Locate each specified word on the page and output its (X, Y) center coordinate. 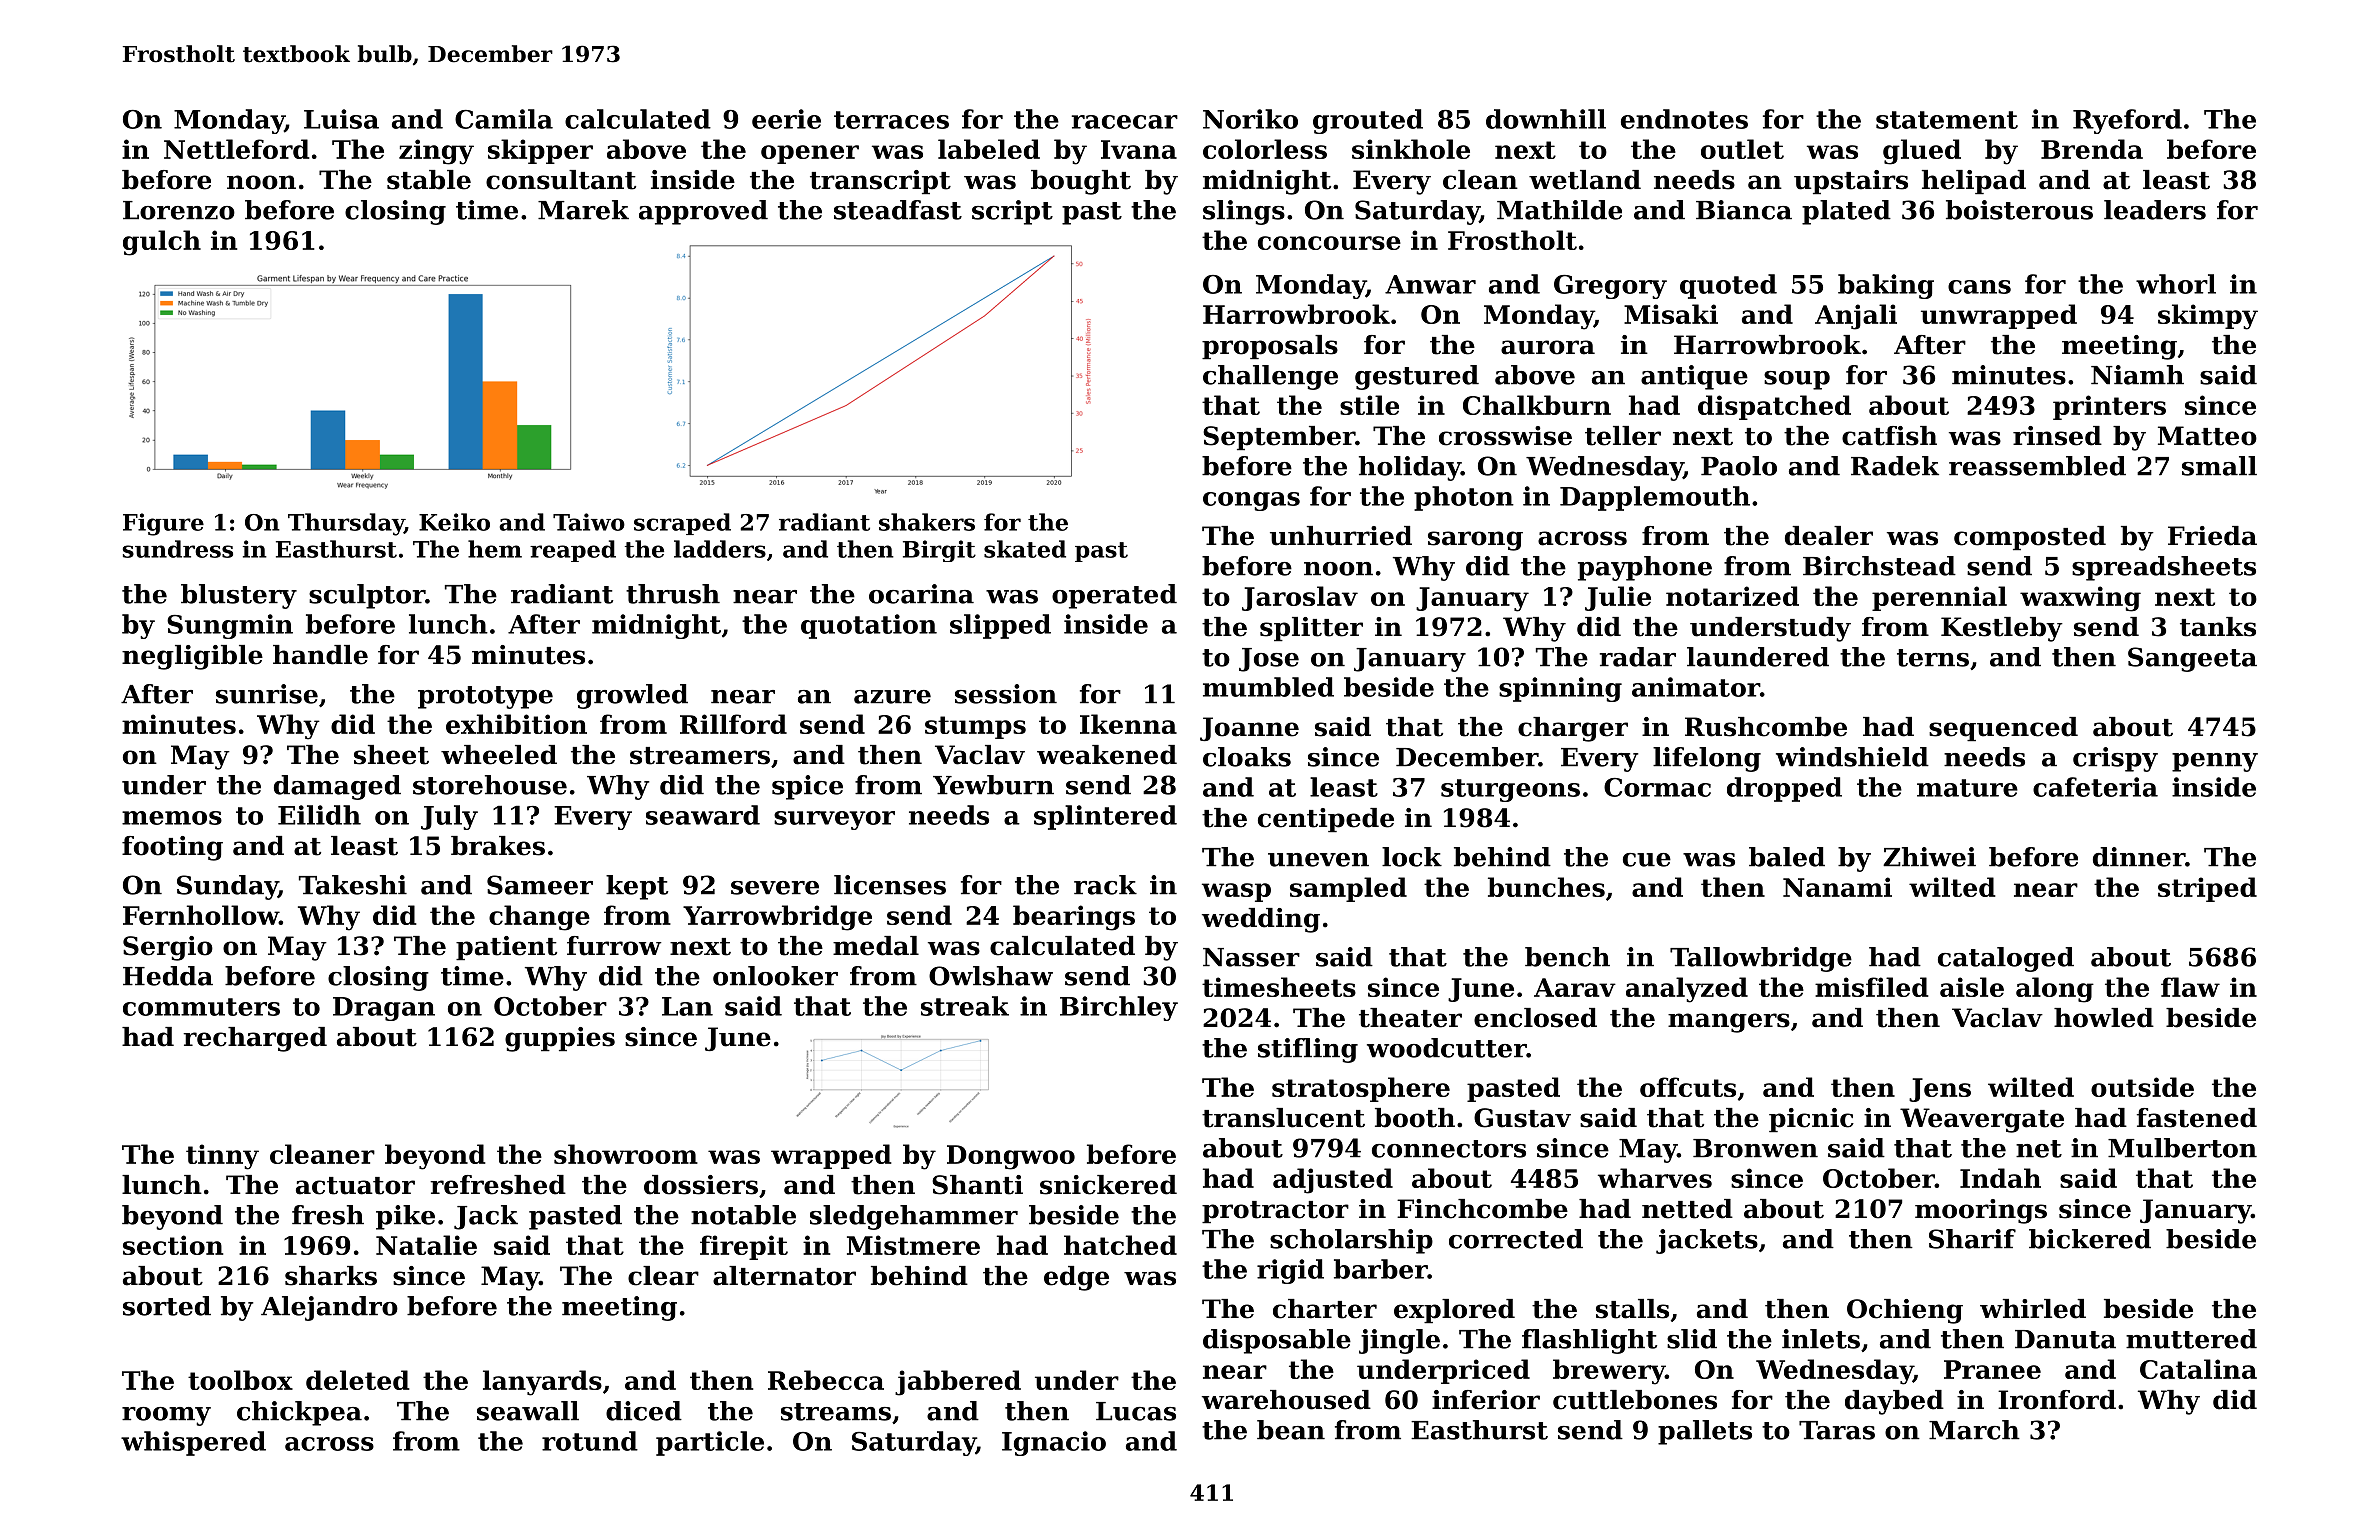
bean (1291, 1430)
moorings (1981, 1211)
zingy (436, 152)
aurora (1548, 347)
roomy (166, 1416)
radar (1638, 657)
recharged (255, 1039)
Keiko (454, 522)
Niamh (2137, 375)
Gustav (1522, 1118)
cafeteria (2095, 787)
